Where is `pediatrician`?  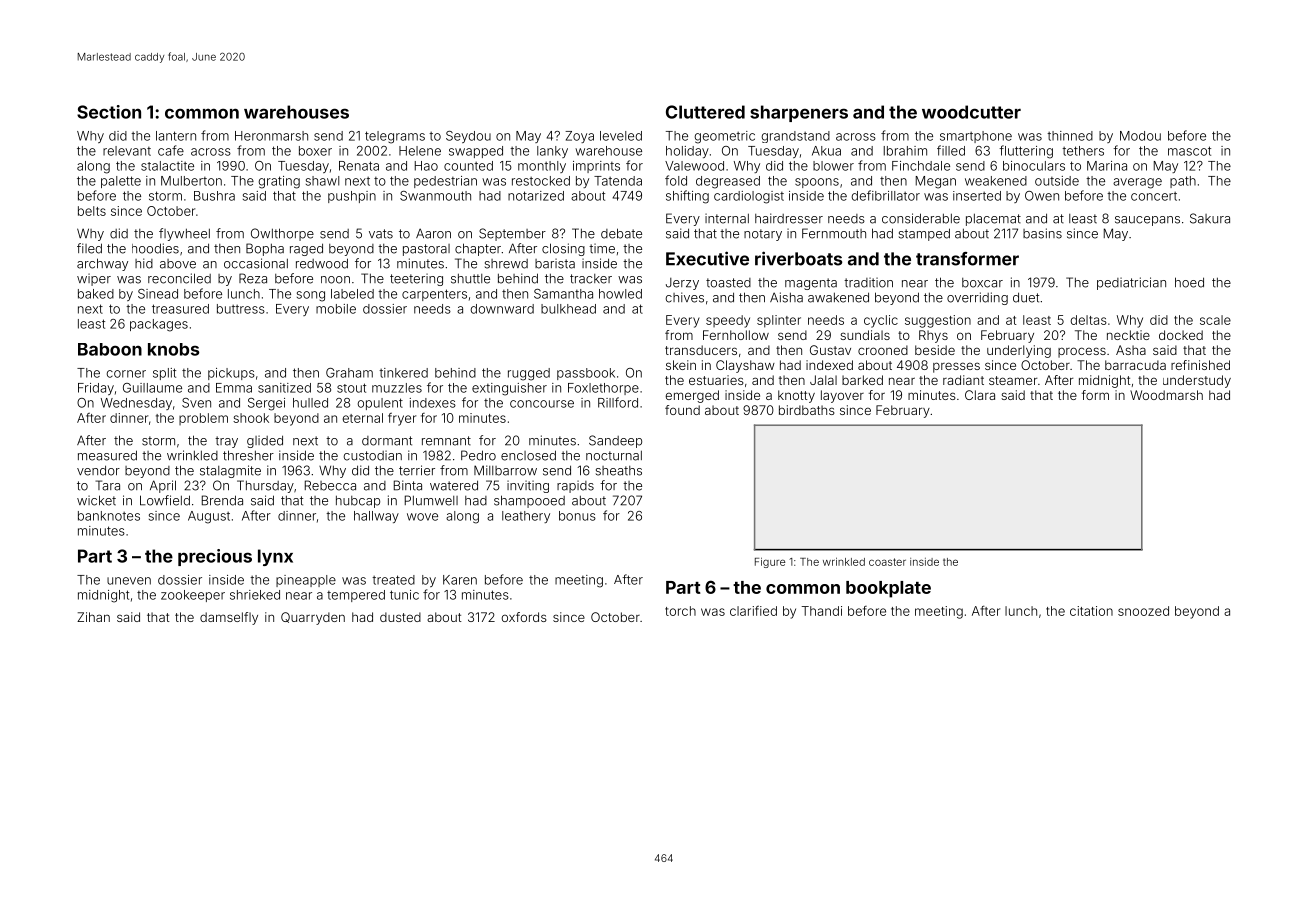
pediatrician is located at coordinates (1131, 283).
